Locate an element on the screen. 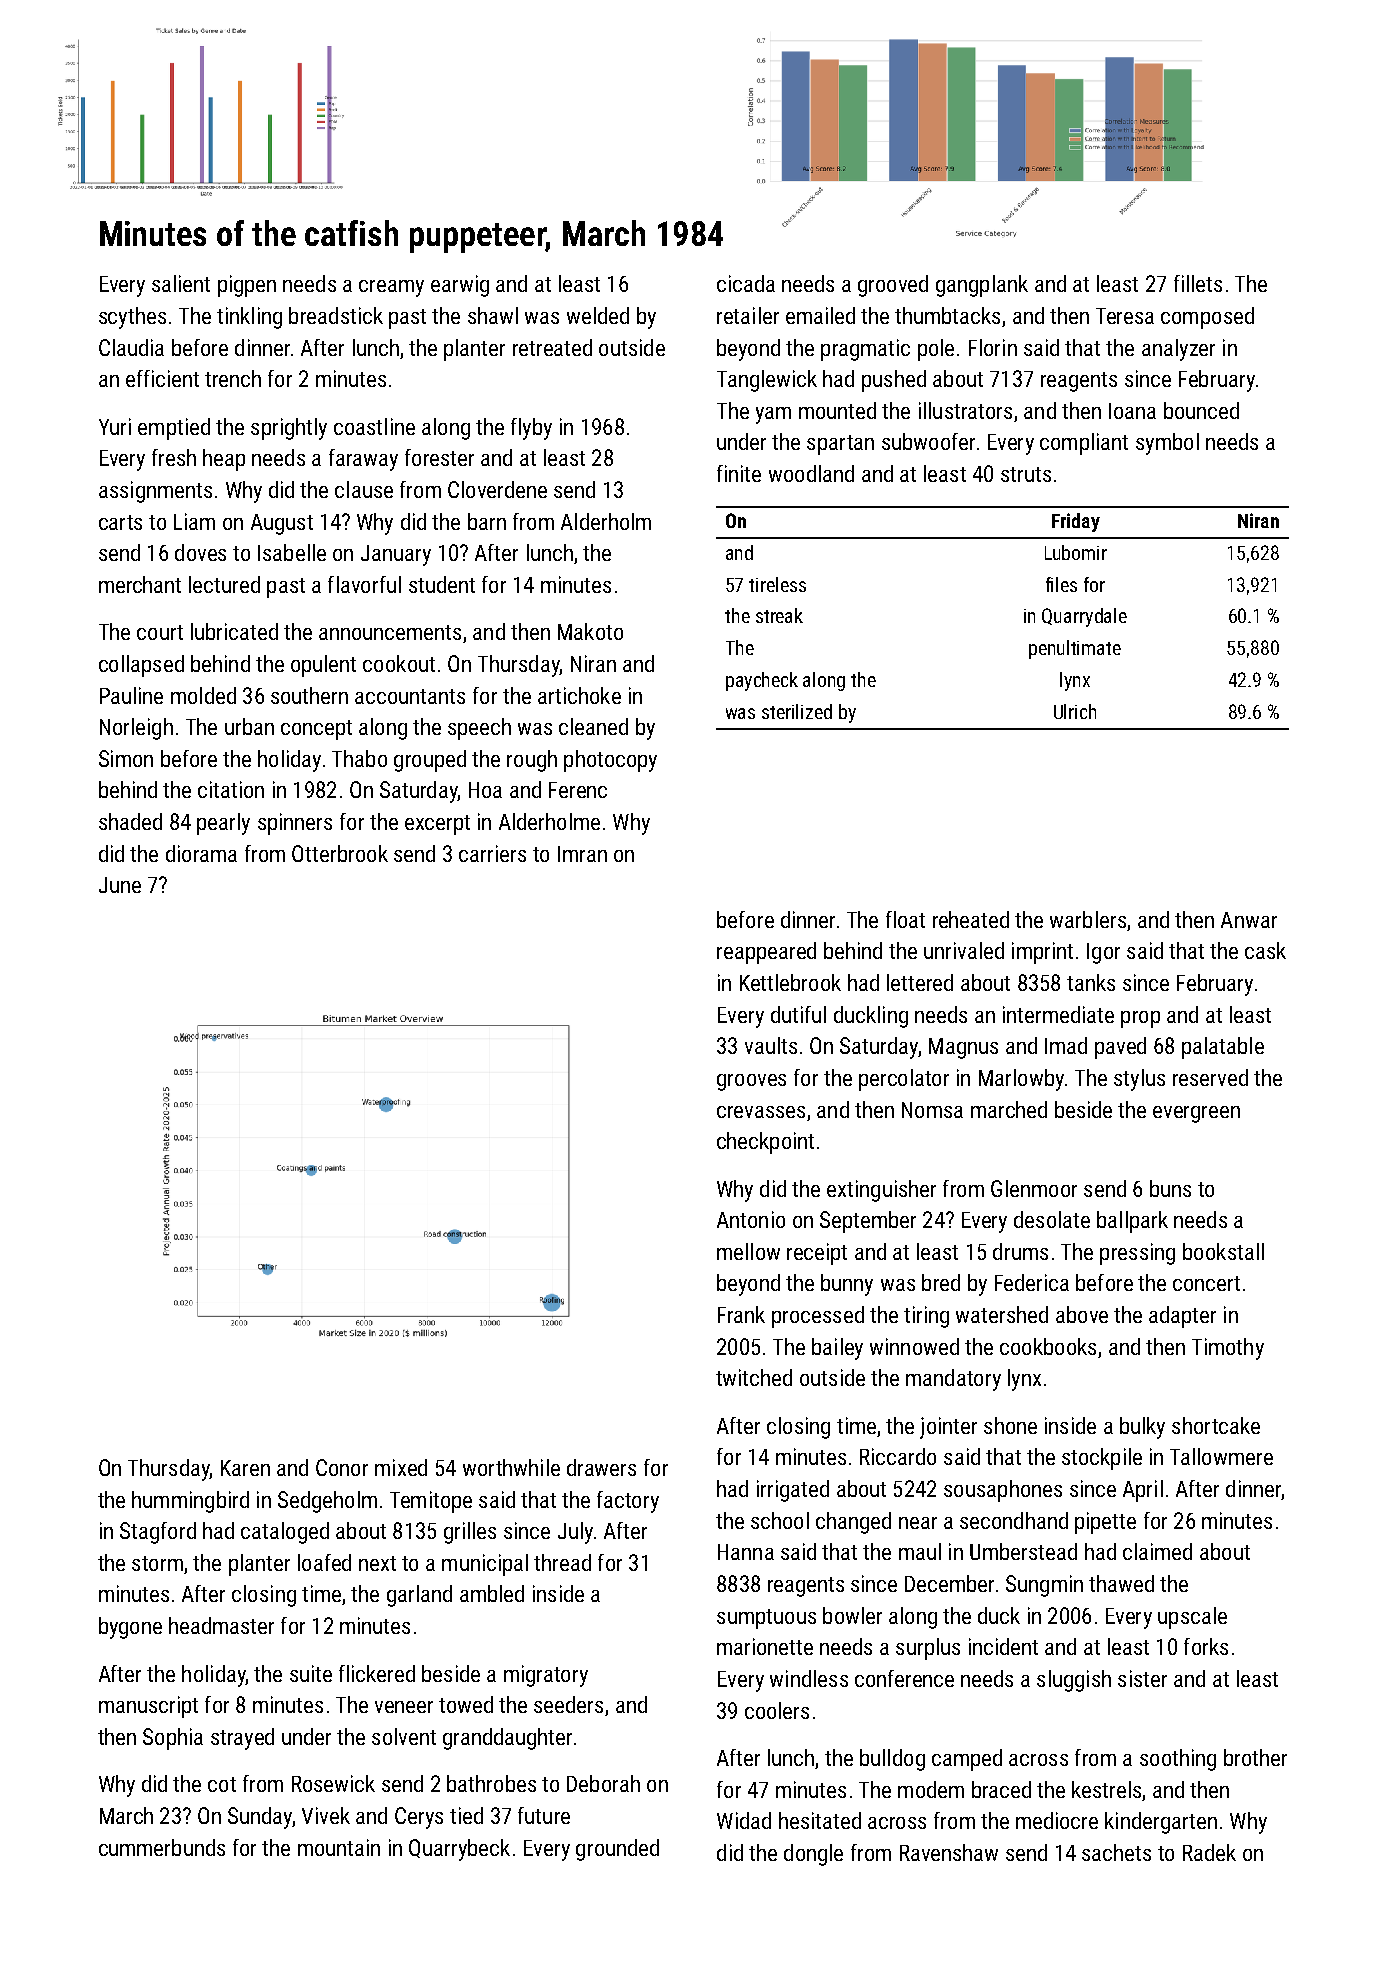 The image size is (1386, 1969). urban is located at coordinates (249, 726).
